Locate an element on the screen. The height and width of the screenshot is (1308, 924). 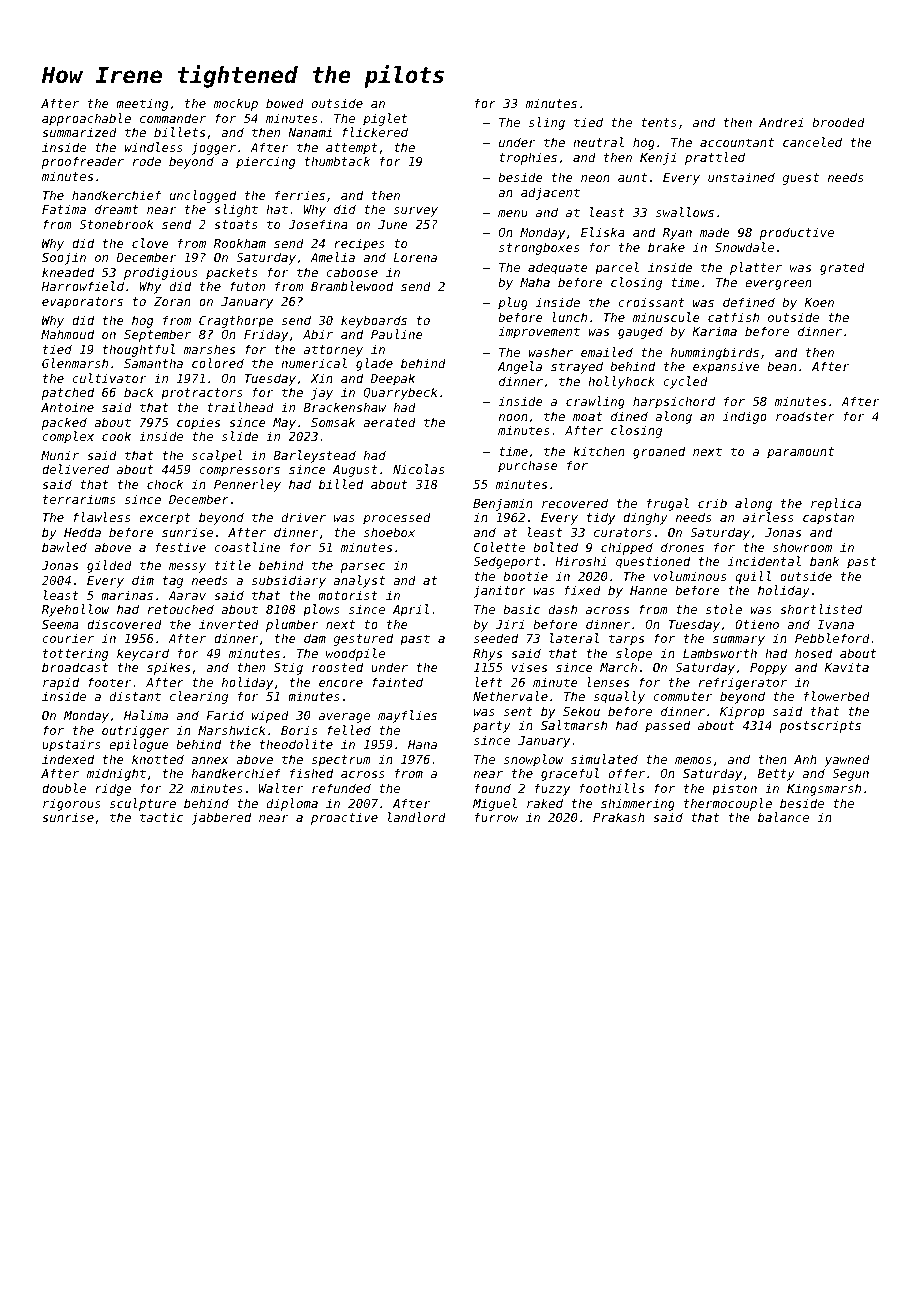
Seema is located at coordinates (60, 624).
